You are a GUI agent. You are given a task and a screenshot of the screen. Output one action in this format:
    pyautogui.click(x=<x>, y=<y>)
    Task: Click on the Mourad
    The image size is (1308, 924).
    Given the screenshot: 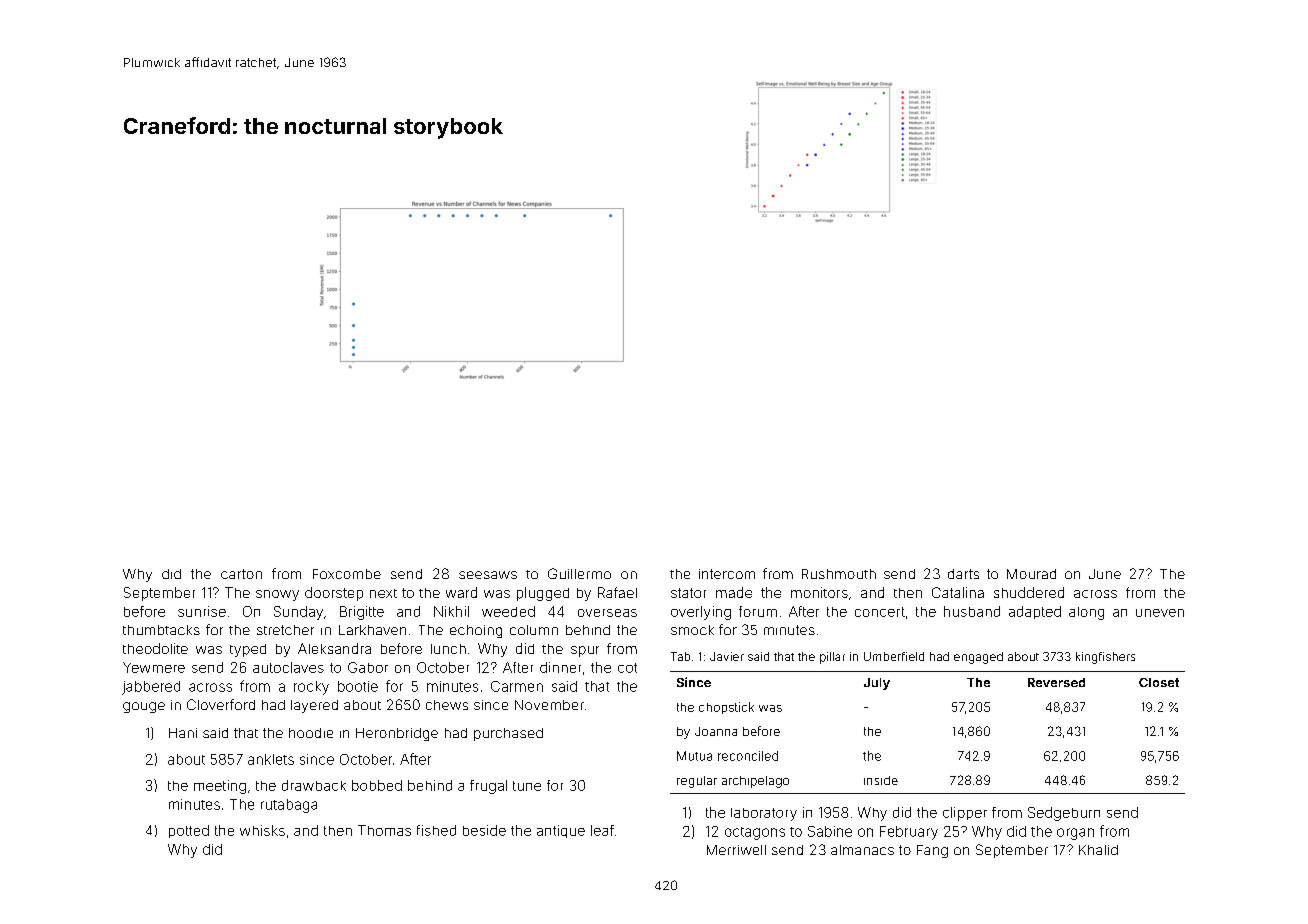 What is the action you would take?
    pyautogui.click(x=1031, y=574)
